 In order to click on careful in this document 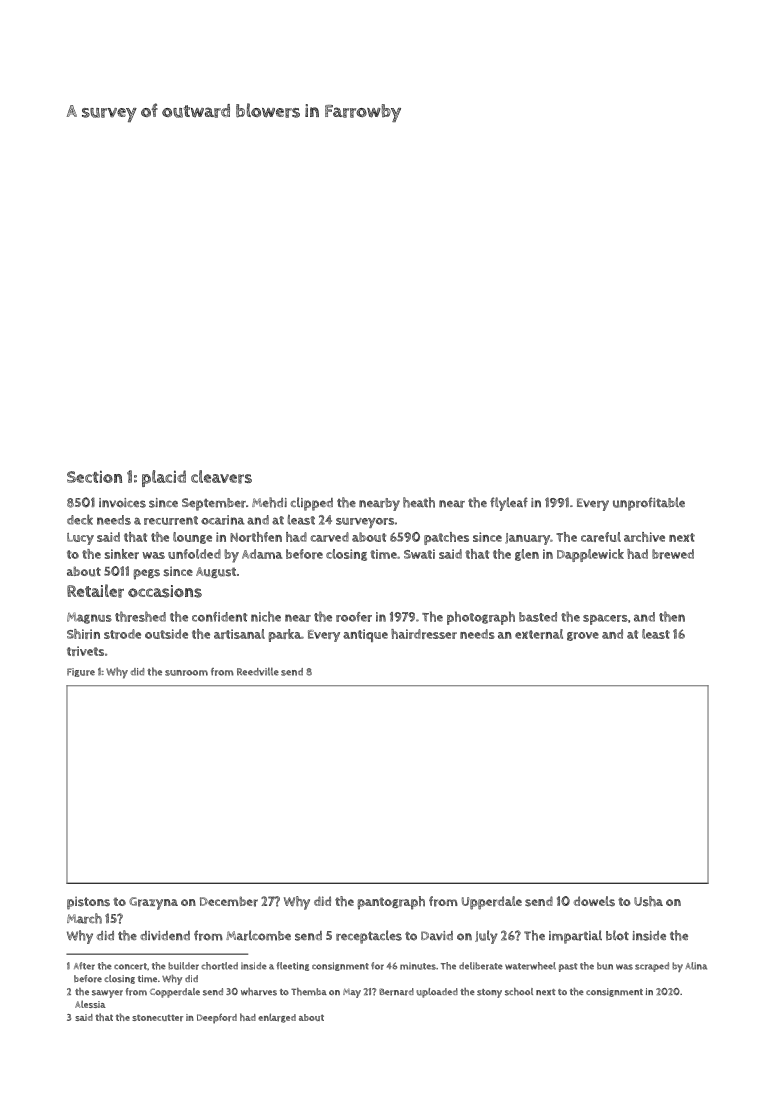, I will do `click(601, 537)`.
